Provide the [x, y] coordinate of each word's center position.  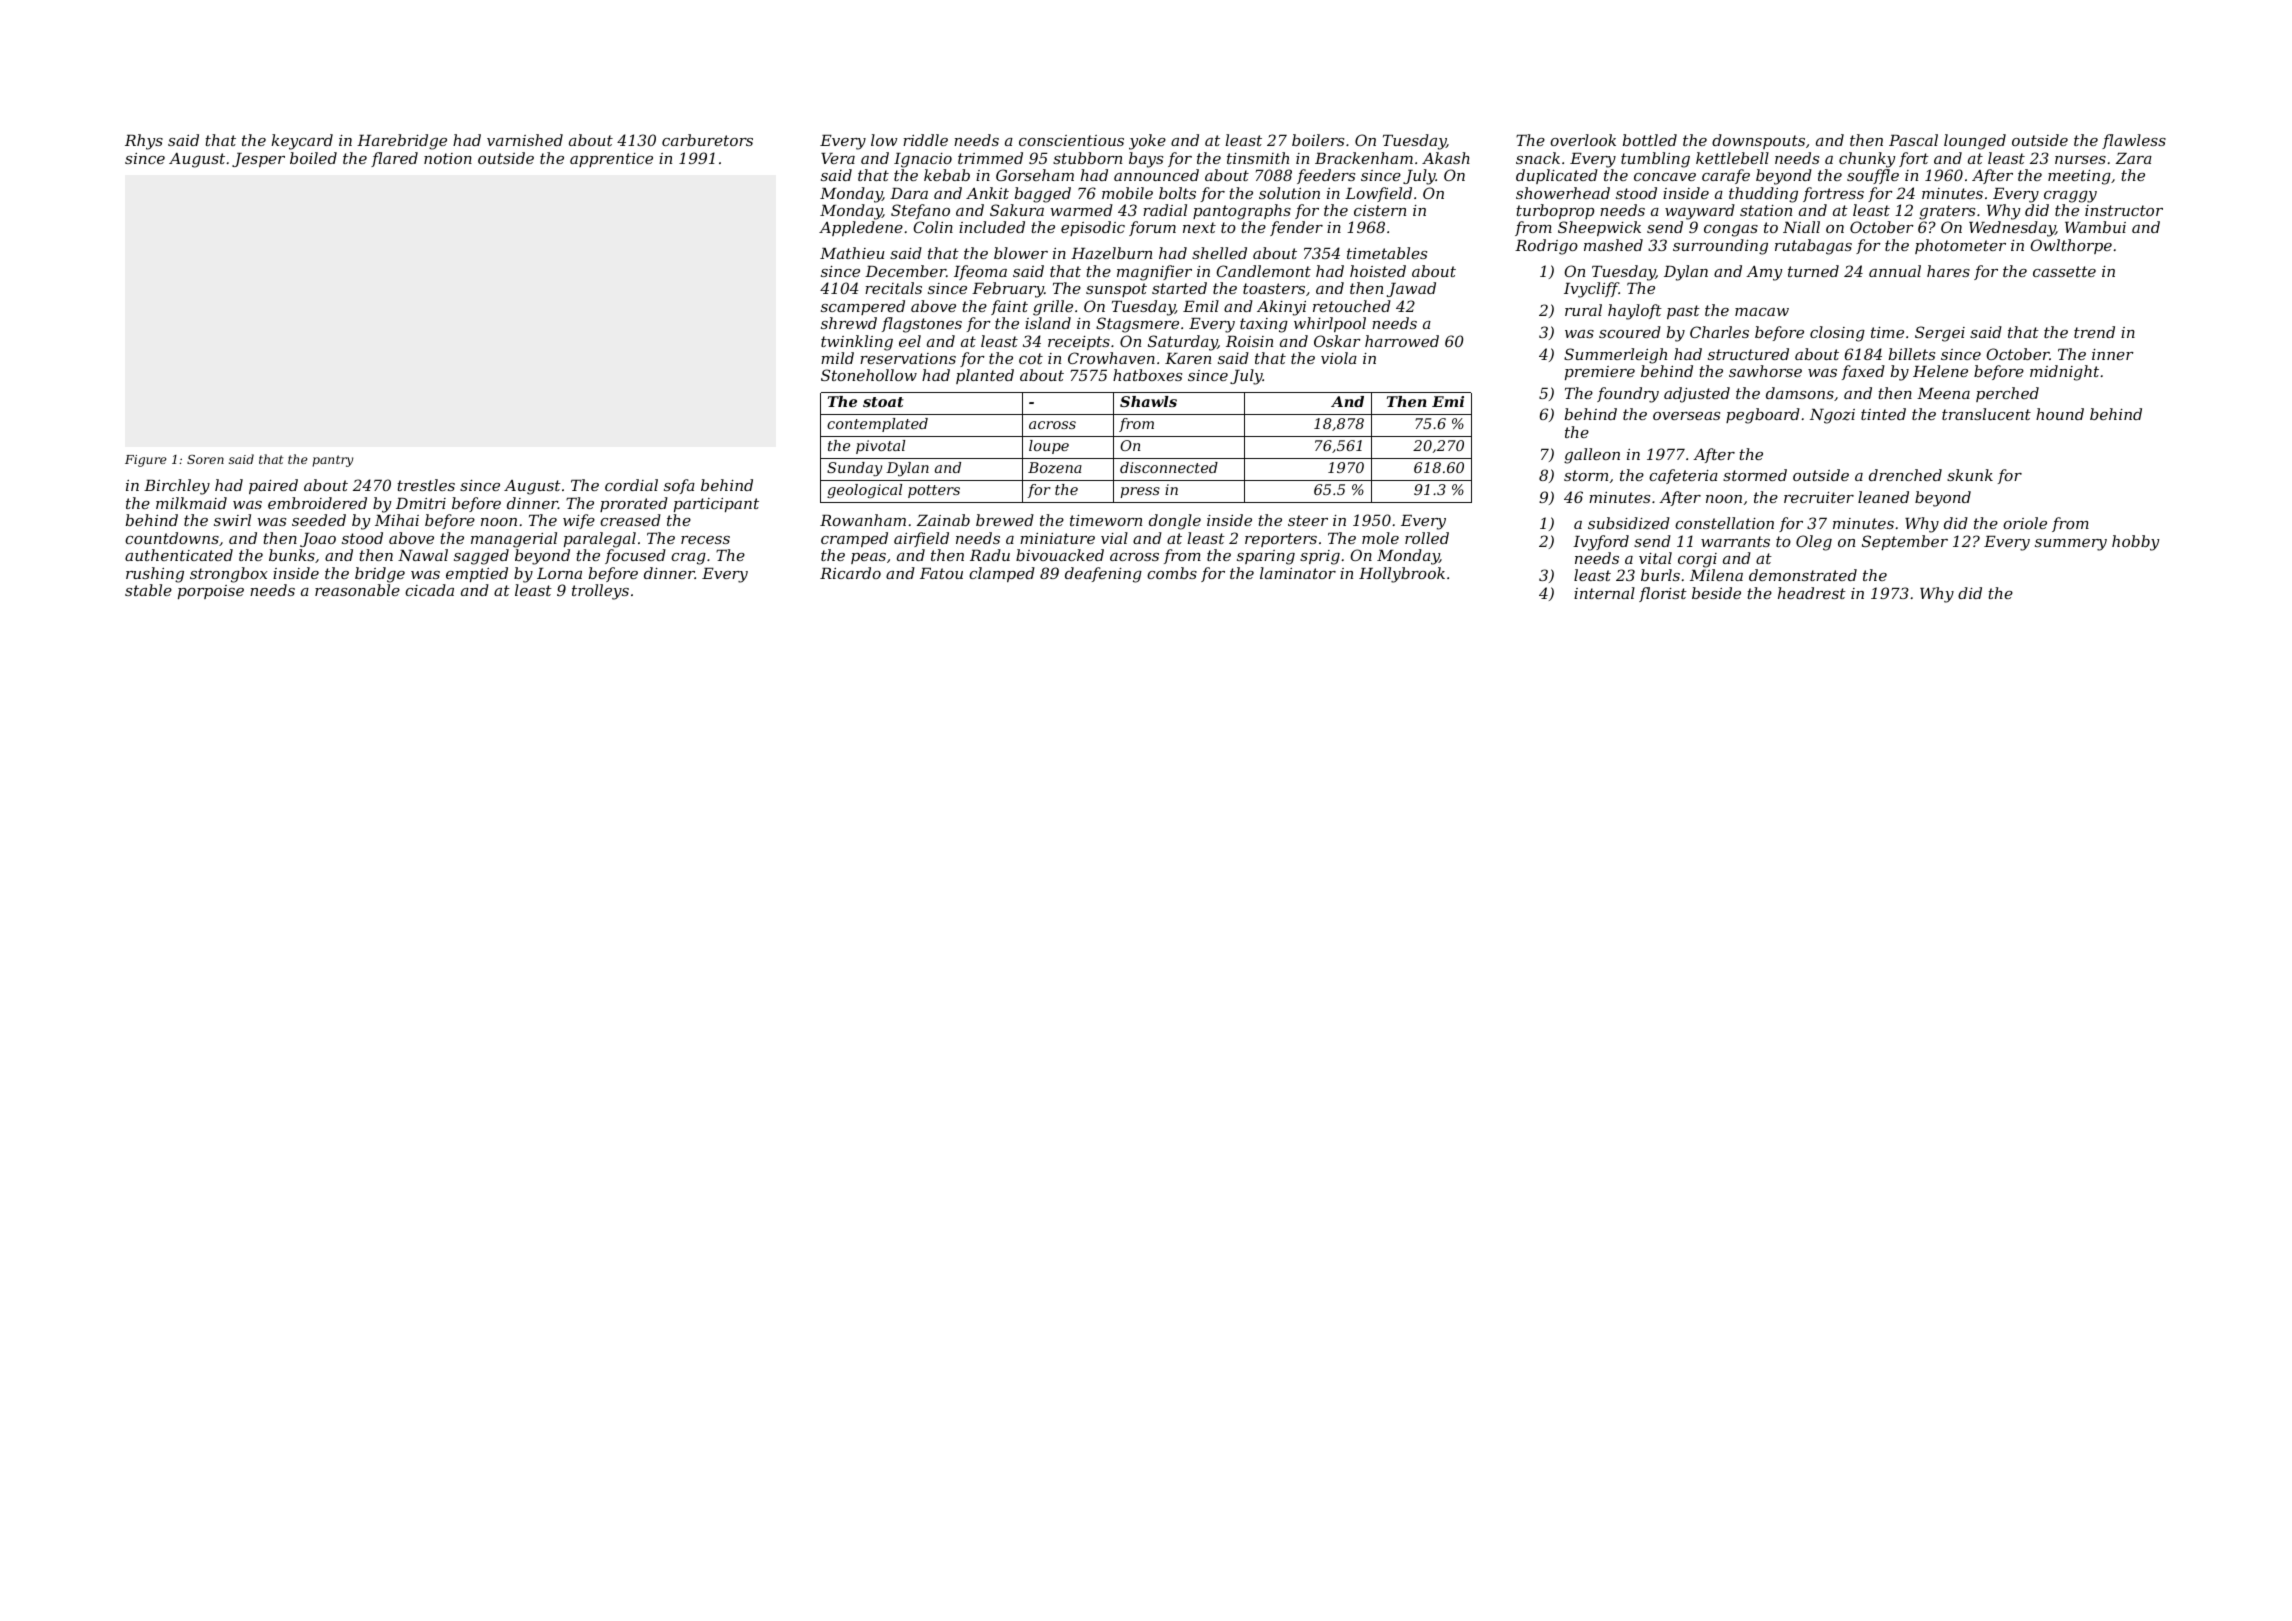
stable [148, 590]
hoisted [1378, 271]
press [1140, 492]
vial [1114, 538]
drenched [1905, 475]
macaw [1762, 312]
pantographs [1242, 212]
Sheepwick [1599, 228]
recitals [893, 288]
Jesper [258, 160]
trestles [426, 485]
